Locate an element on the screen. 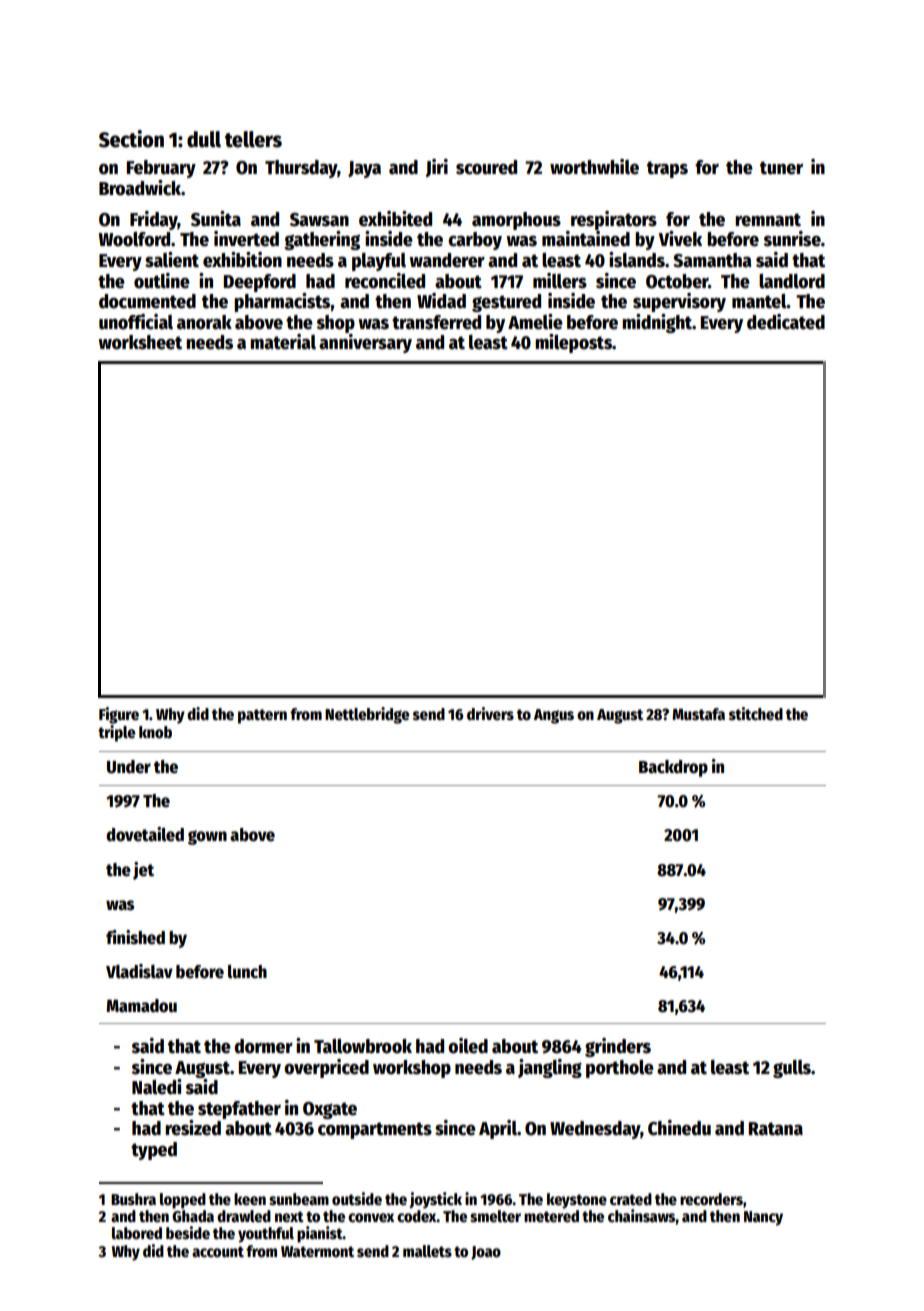 The image size is (924, 1311). grinders is located at coordinates (618, 1047).
